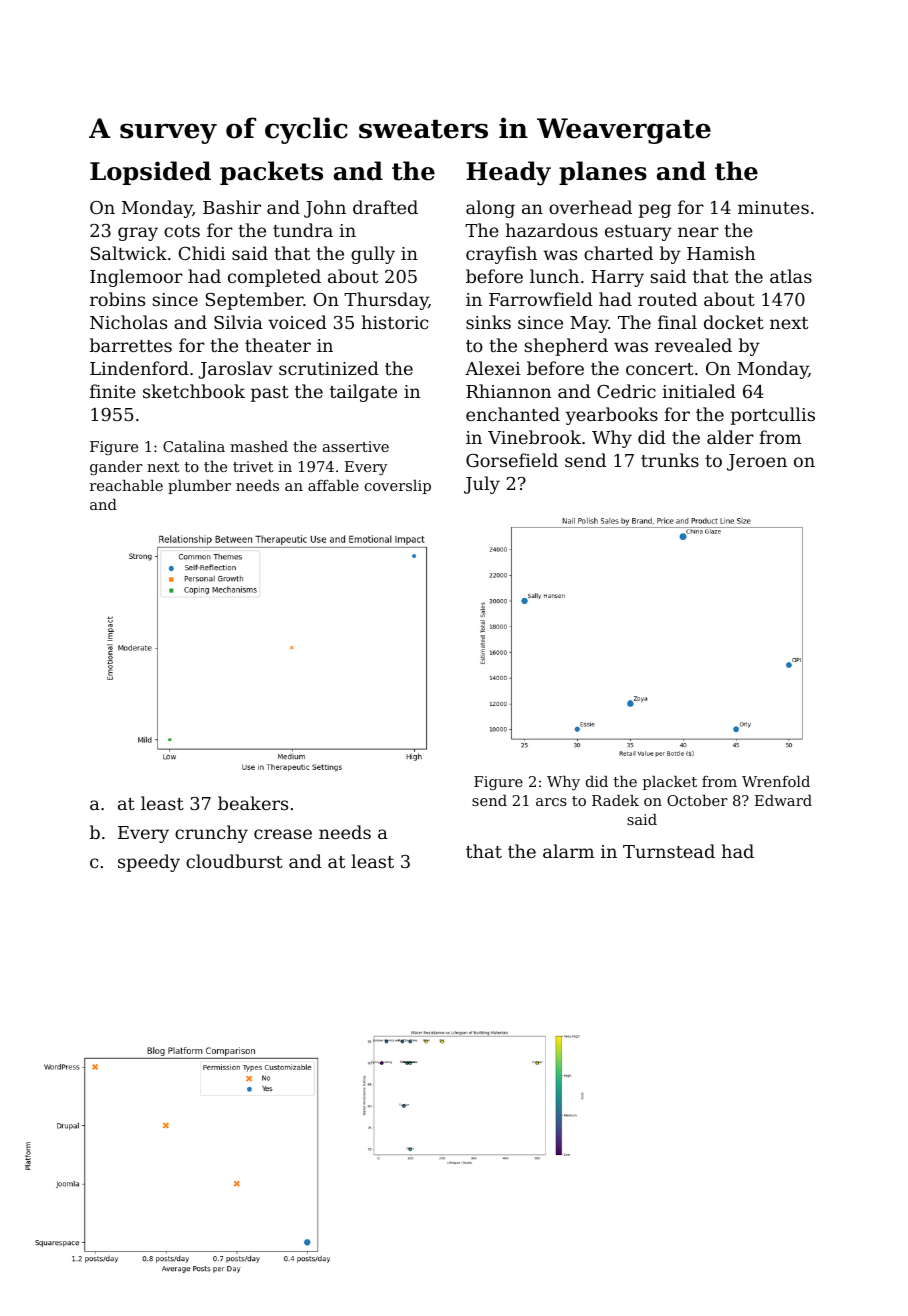  I want to click on trunks, so click(670, 460).
